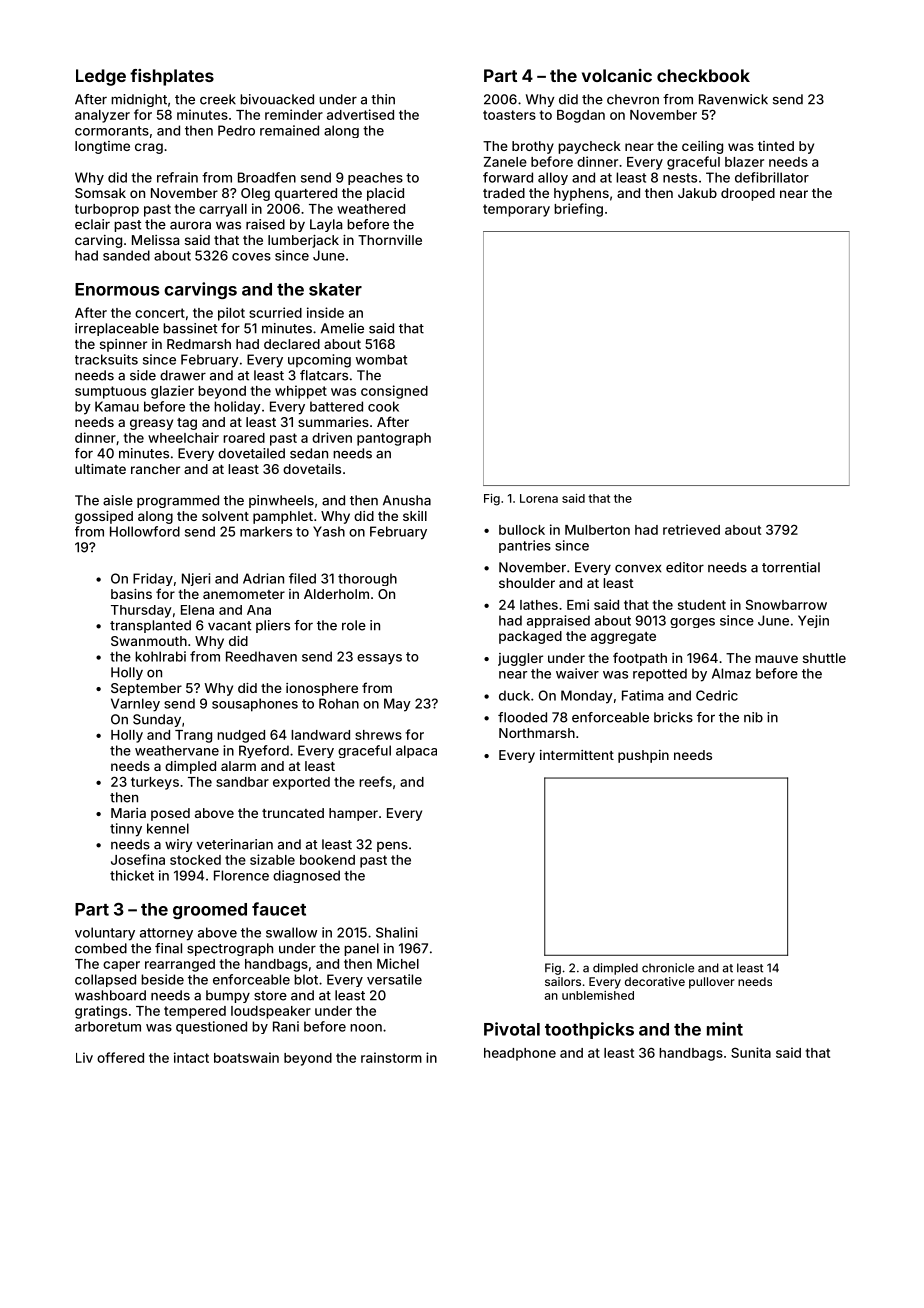  Describe the element at coordinates (302, 578) in the image. I see `filed` at that location.
